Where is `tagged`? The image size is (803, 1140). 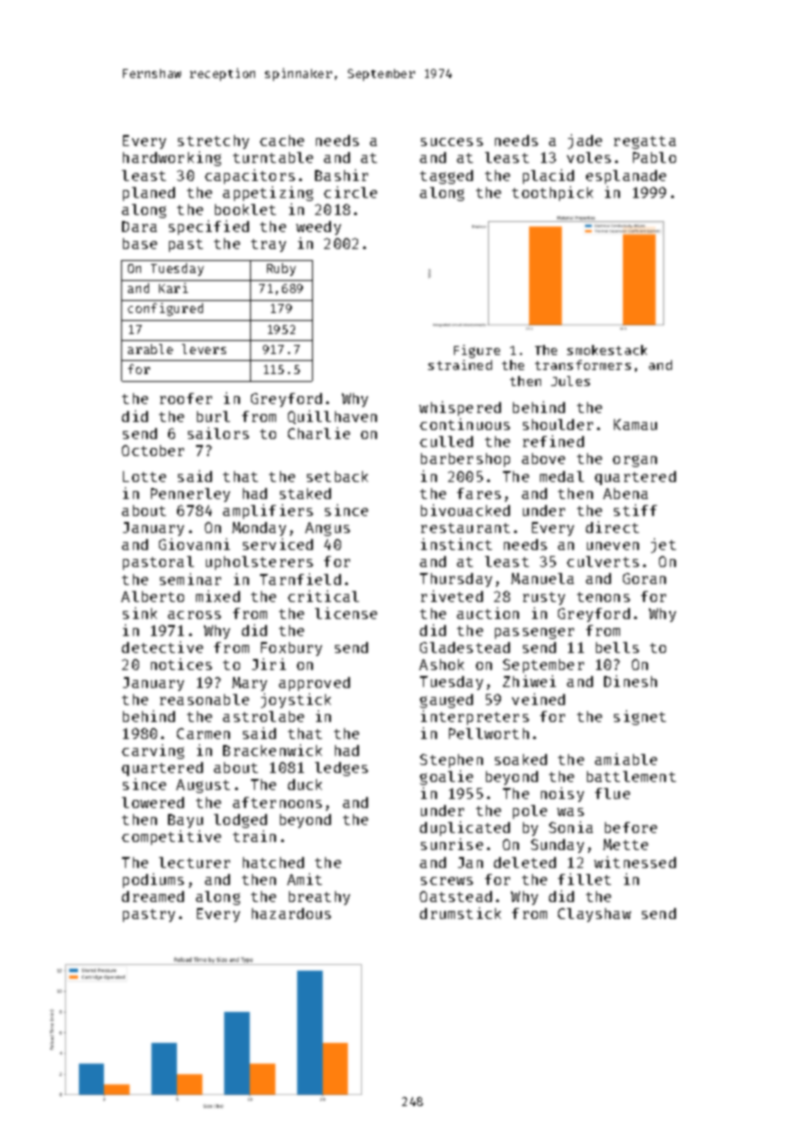 tagged is located at coordinates (446, 177).
